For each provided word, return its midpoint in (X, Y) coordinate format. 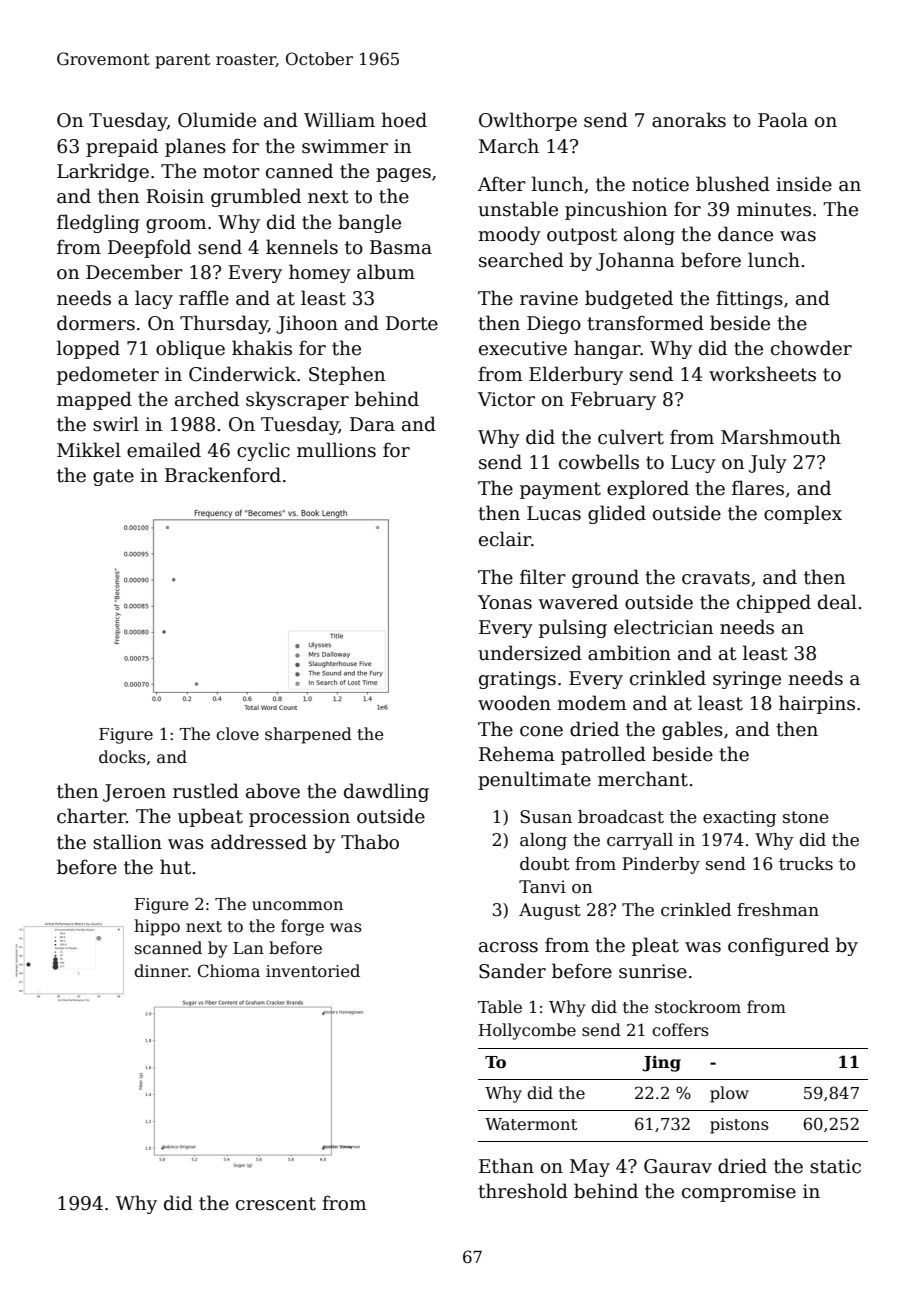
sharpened (308, 735)
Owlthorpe (528, 121)
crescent (276, 1204)
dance (745, 234)
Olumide (217, 120)
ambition (629, 653)
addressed (259, 842)
